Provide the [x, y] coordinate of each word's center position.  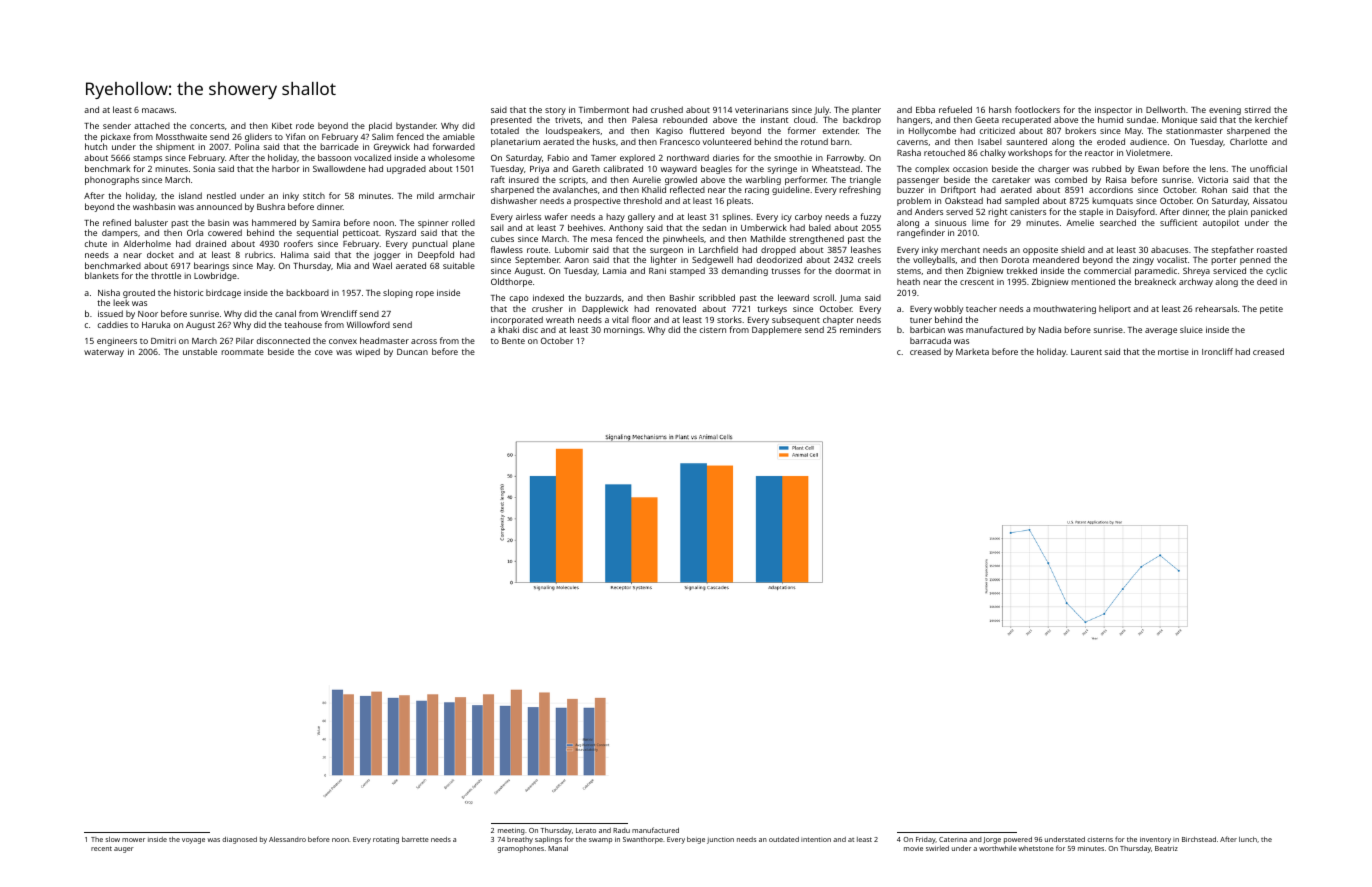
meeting [511, 831]
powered [1018, 840]
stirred [1258, 110]
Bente [513, 341]
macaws [158, 110]
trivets [567, 120]
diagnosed [239, 840]
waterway [104, 353]
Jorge [992, 840]
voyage [193, 841]
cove [324, 352]
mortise [1173, 352]
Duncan [412, 352]
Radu [621, 830]
